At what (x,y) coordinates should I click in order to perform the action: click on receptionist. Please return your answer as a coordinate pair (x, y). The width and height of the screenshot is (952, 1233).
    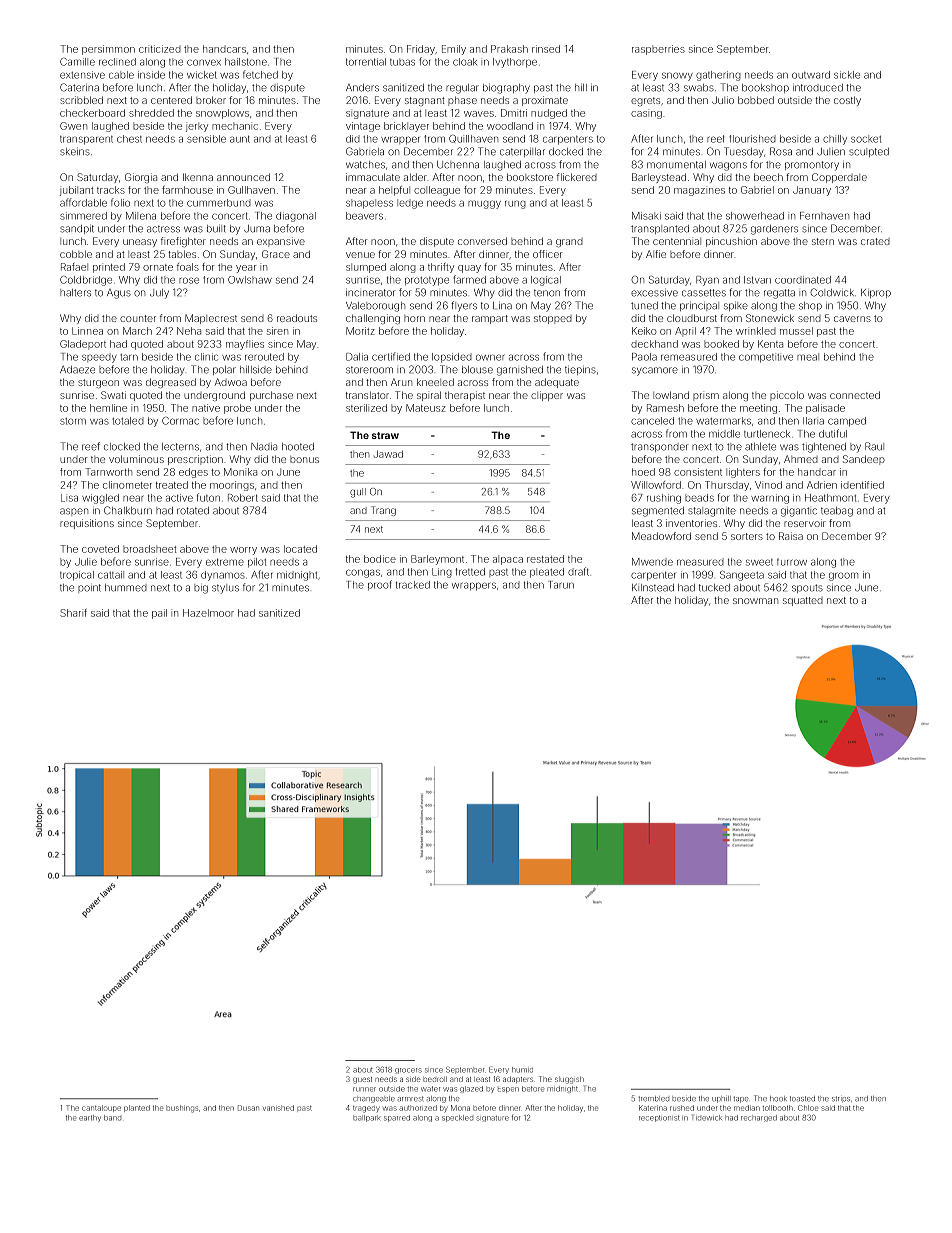
    Looking at the image, I should click on (659, 1118).
